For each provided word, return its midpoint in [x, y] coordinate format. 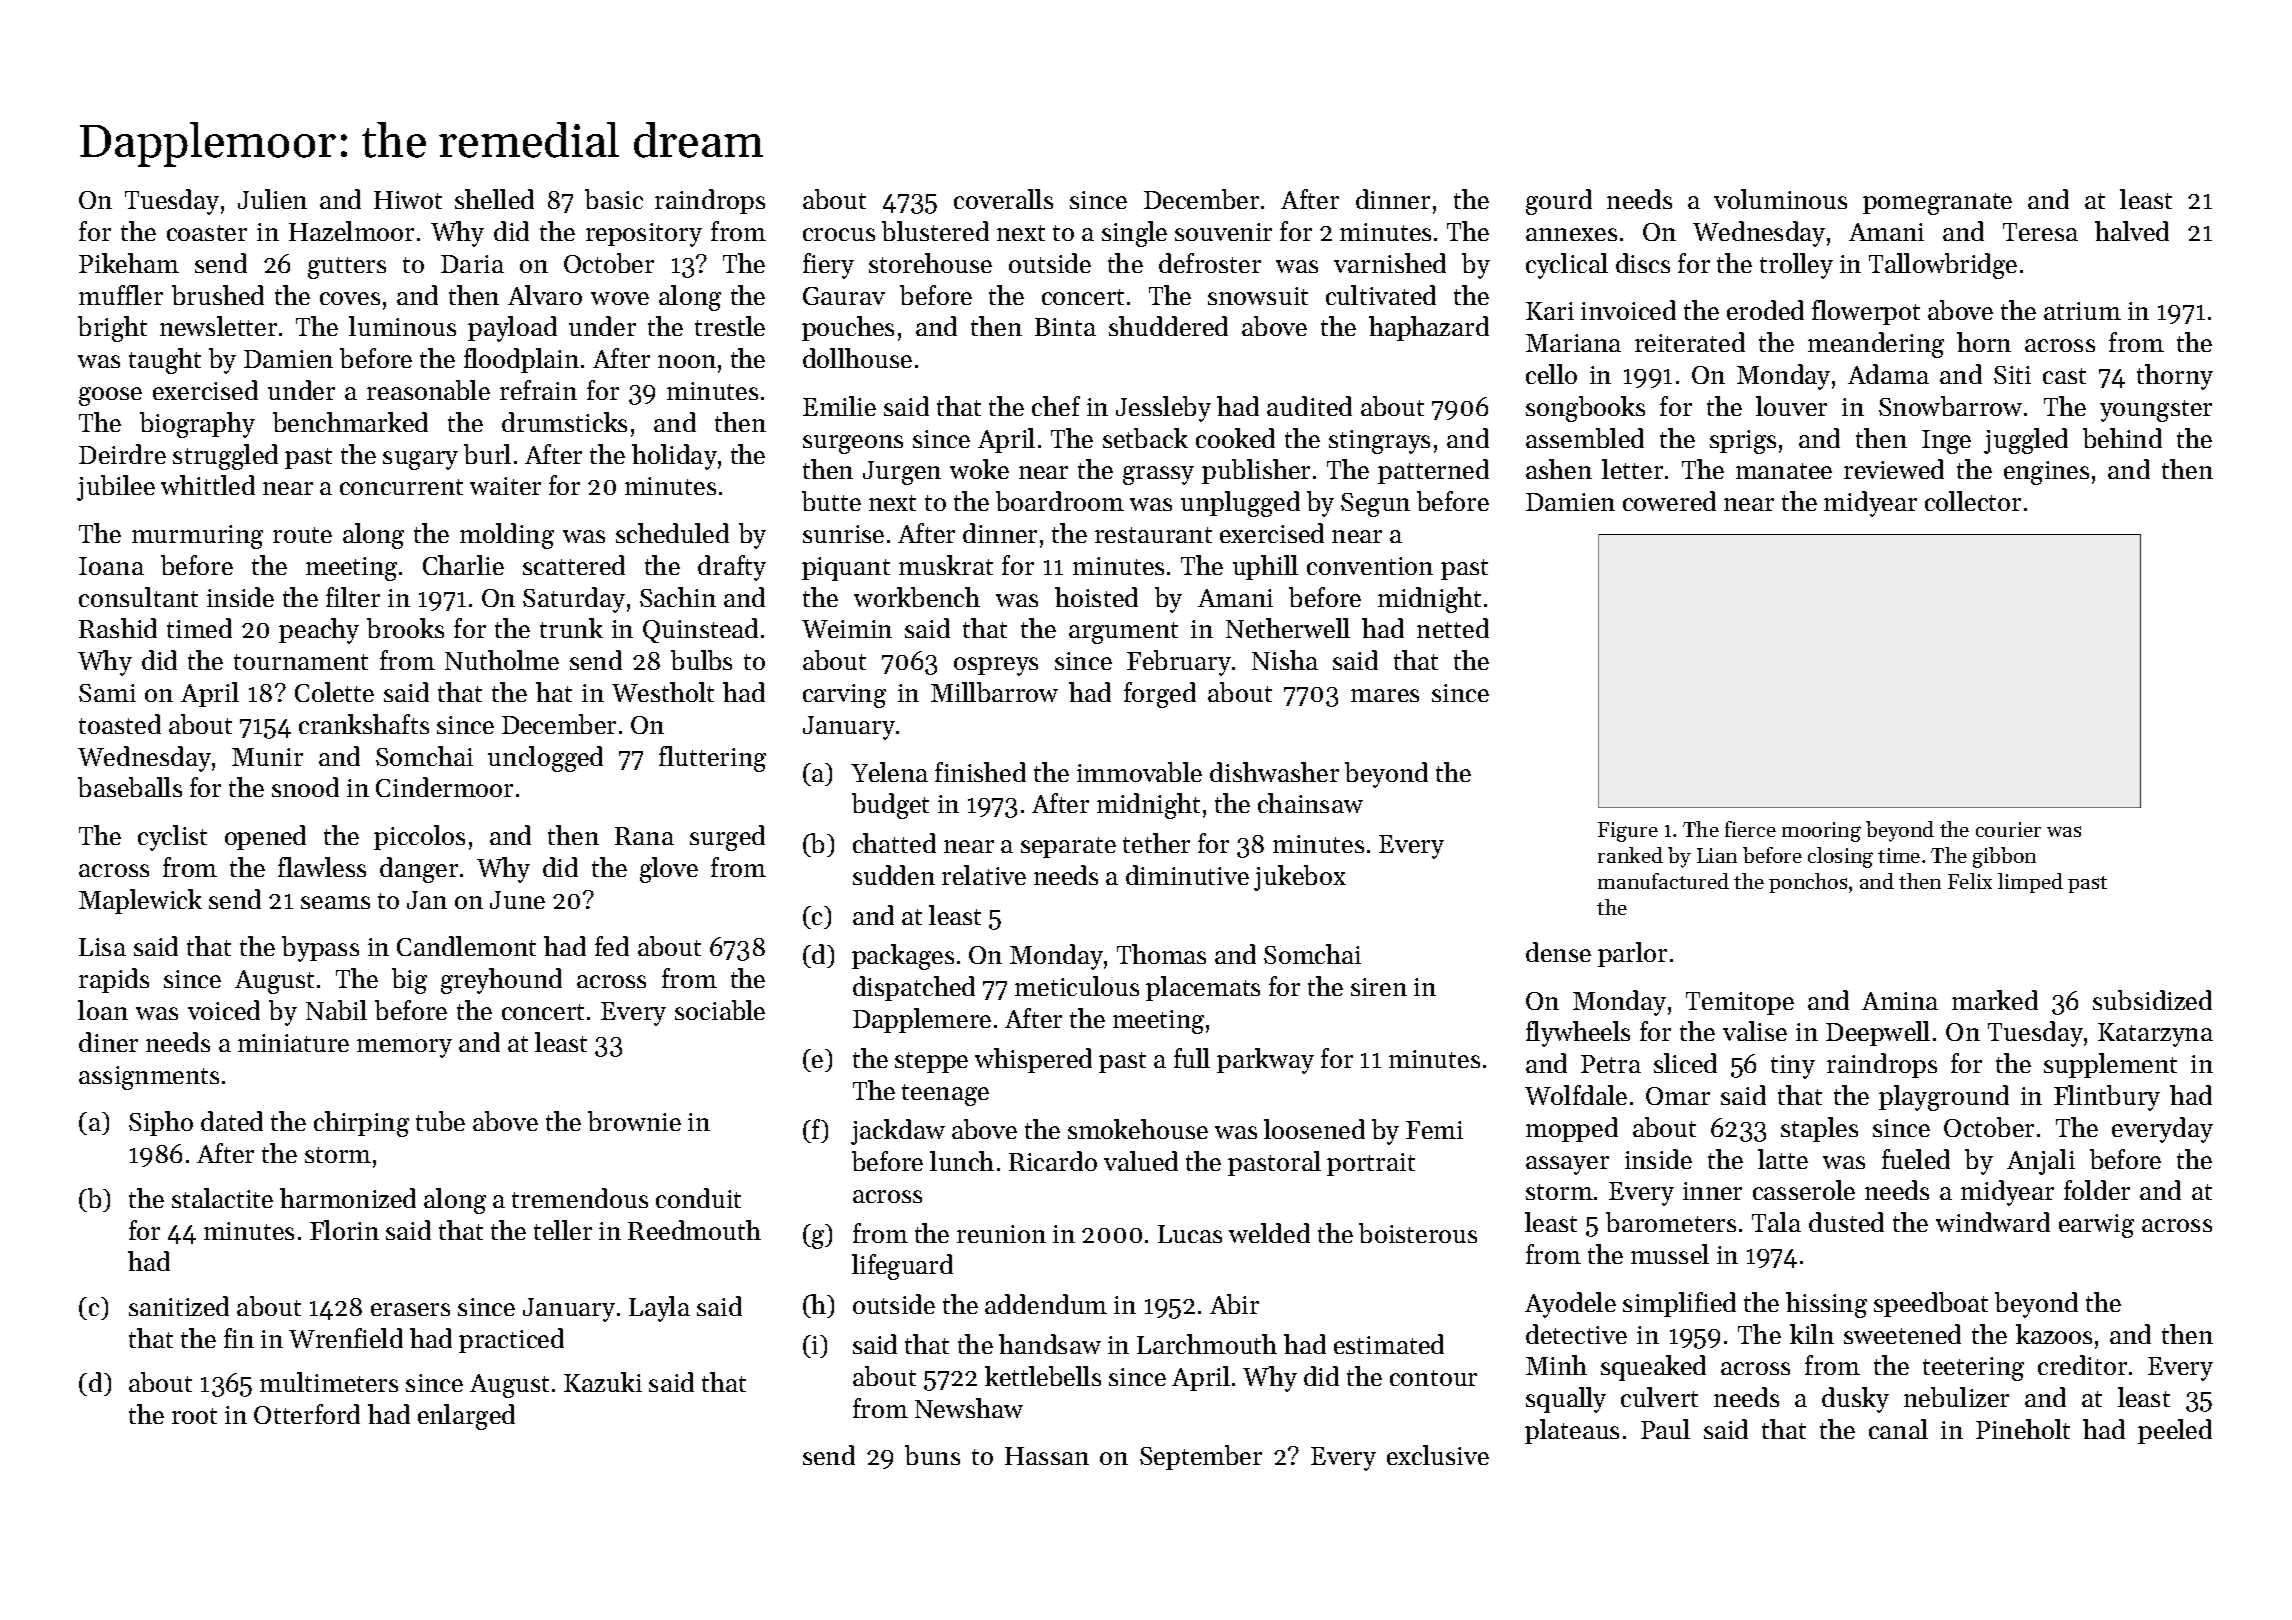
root [194, 1416]
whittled [208, 485]
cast [2064, 376]
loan [103, 1010]
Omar [1678, 1096]
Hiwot [408, 200]
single [1134, 234]
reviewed [1894, 469]
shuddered [1168, 326]
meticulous [1077, 986]
